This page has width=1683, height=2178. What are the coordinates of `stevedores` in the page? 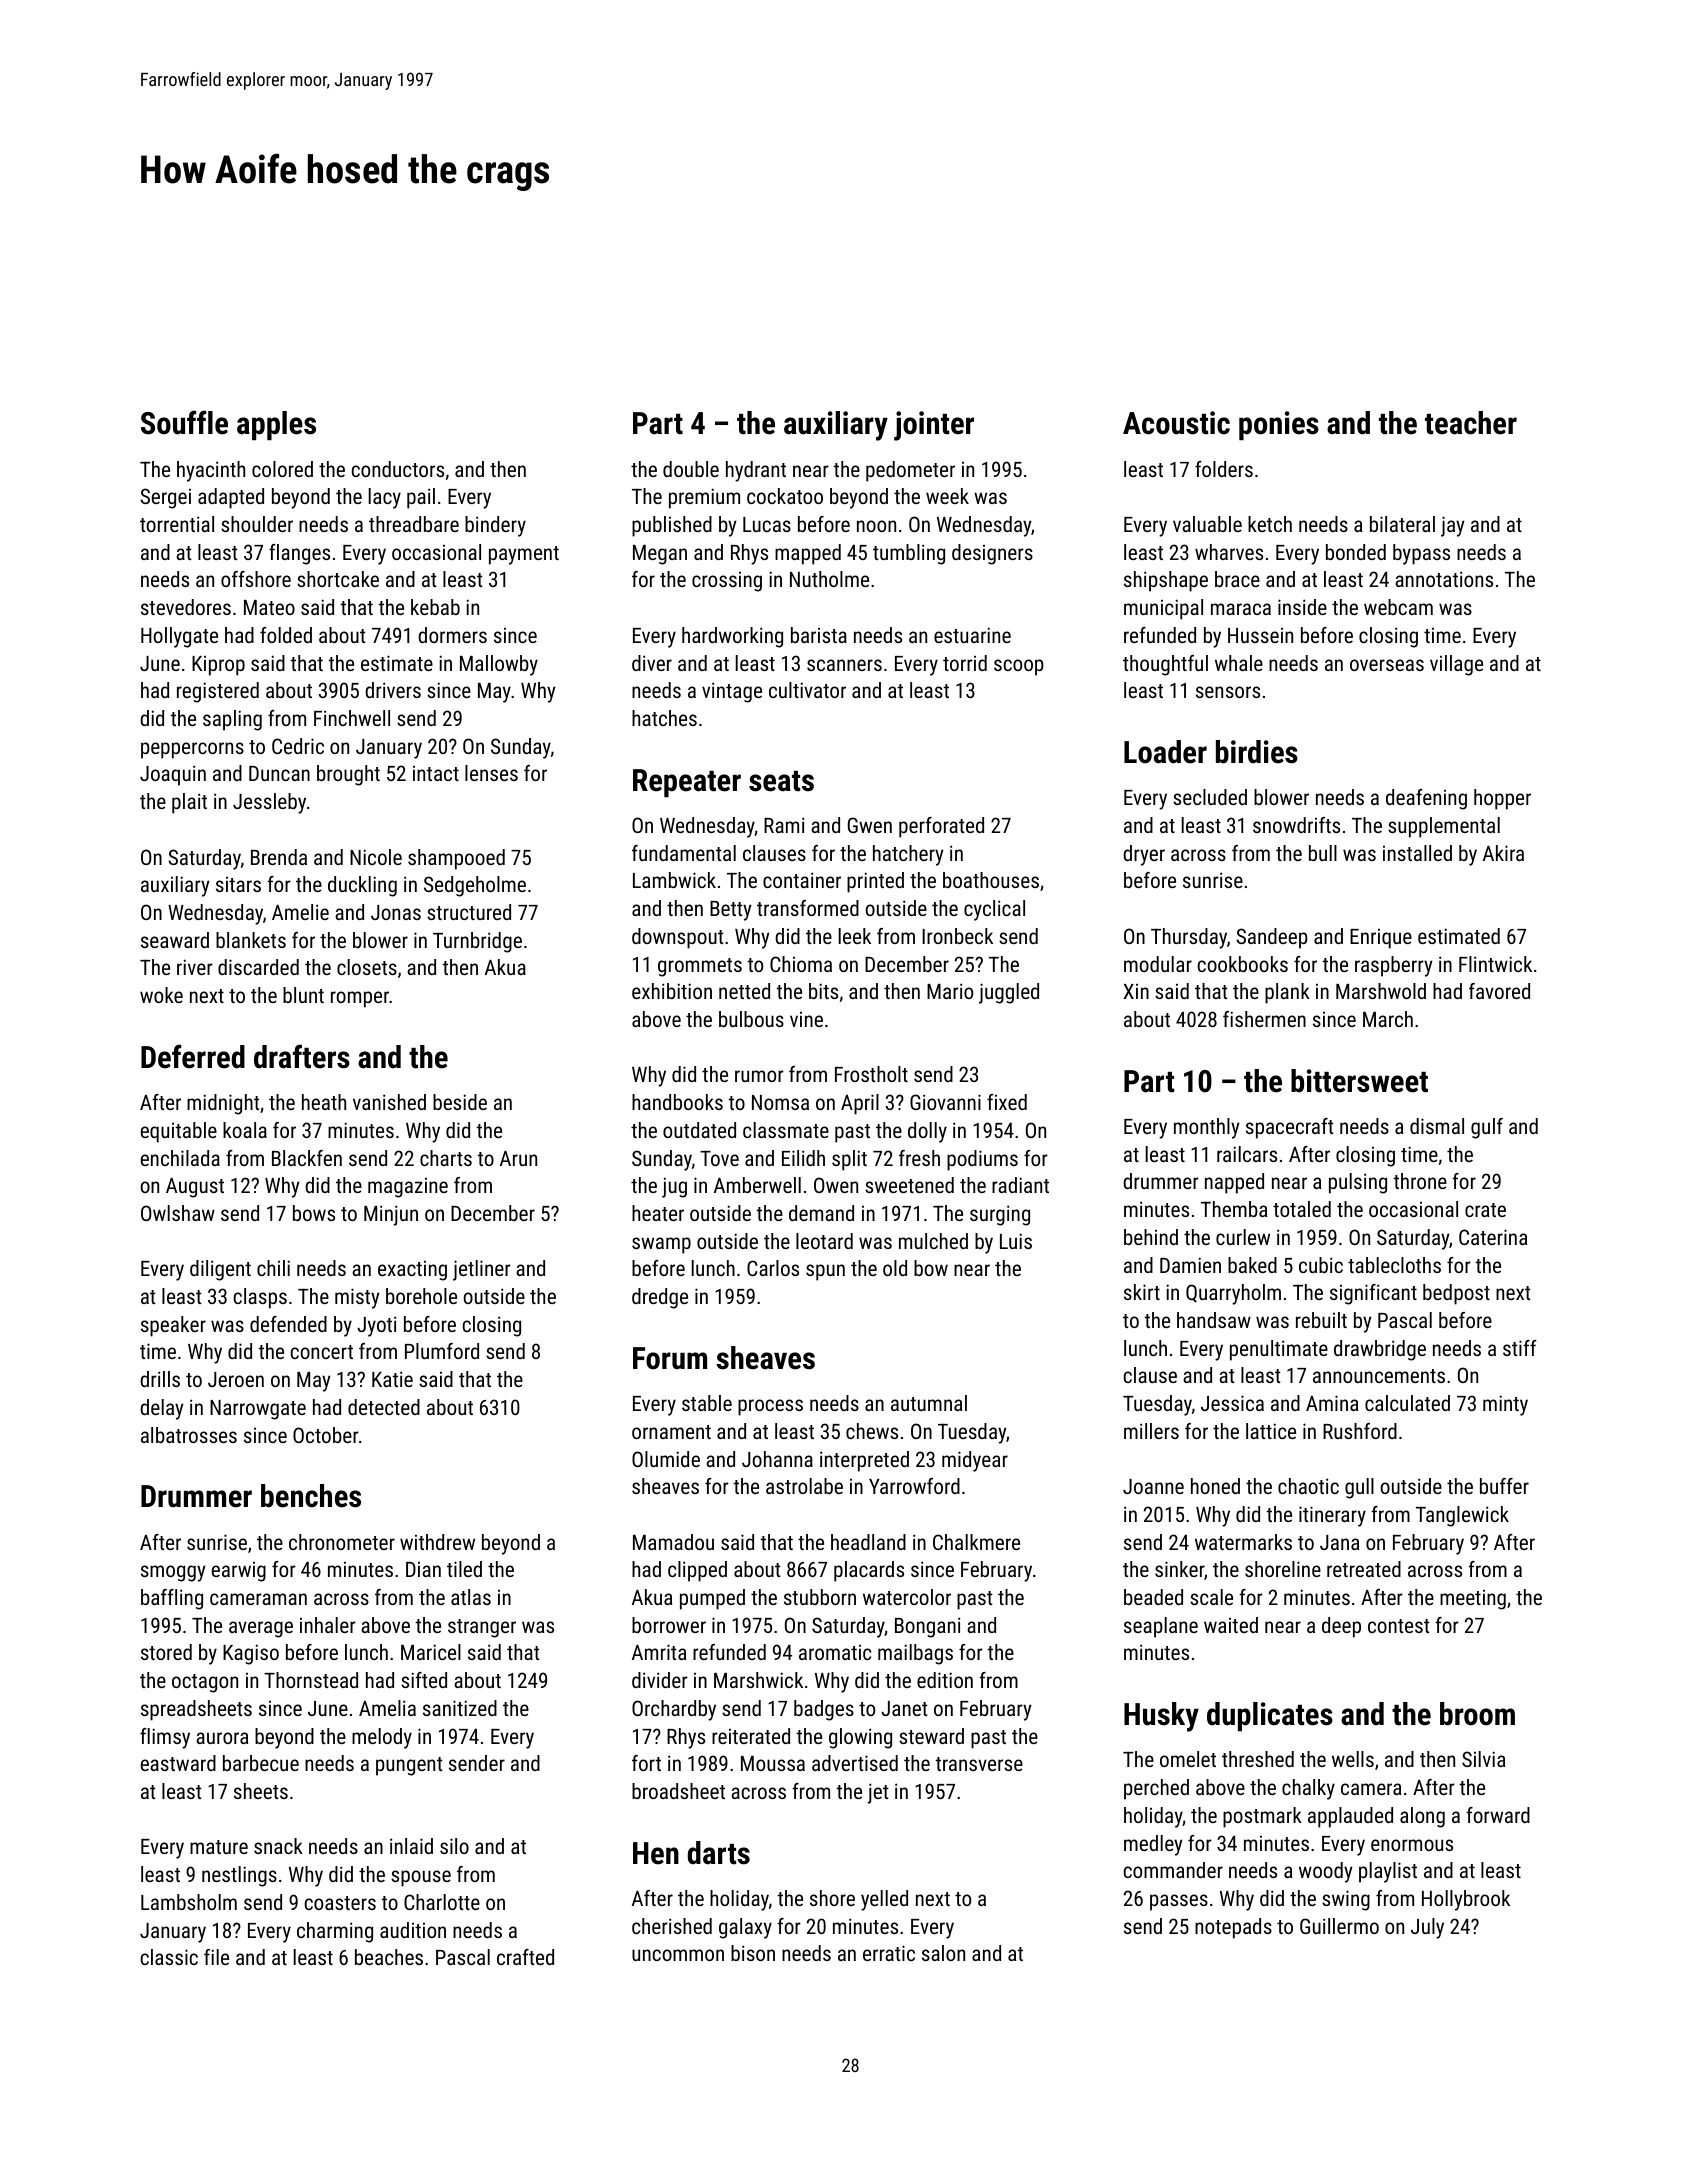 It's located at (186, 607).
